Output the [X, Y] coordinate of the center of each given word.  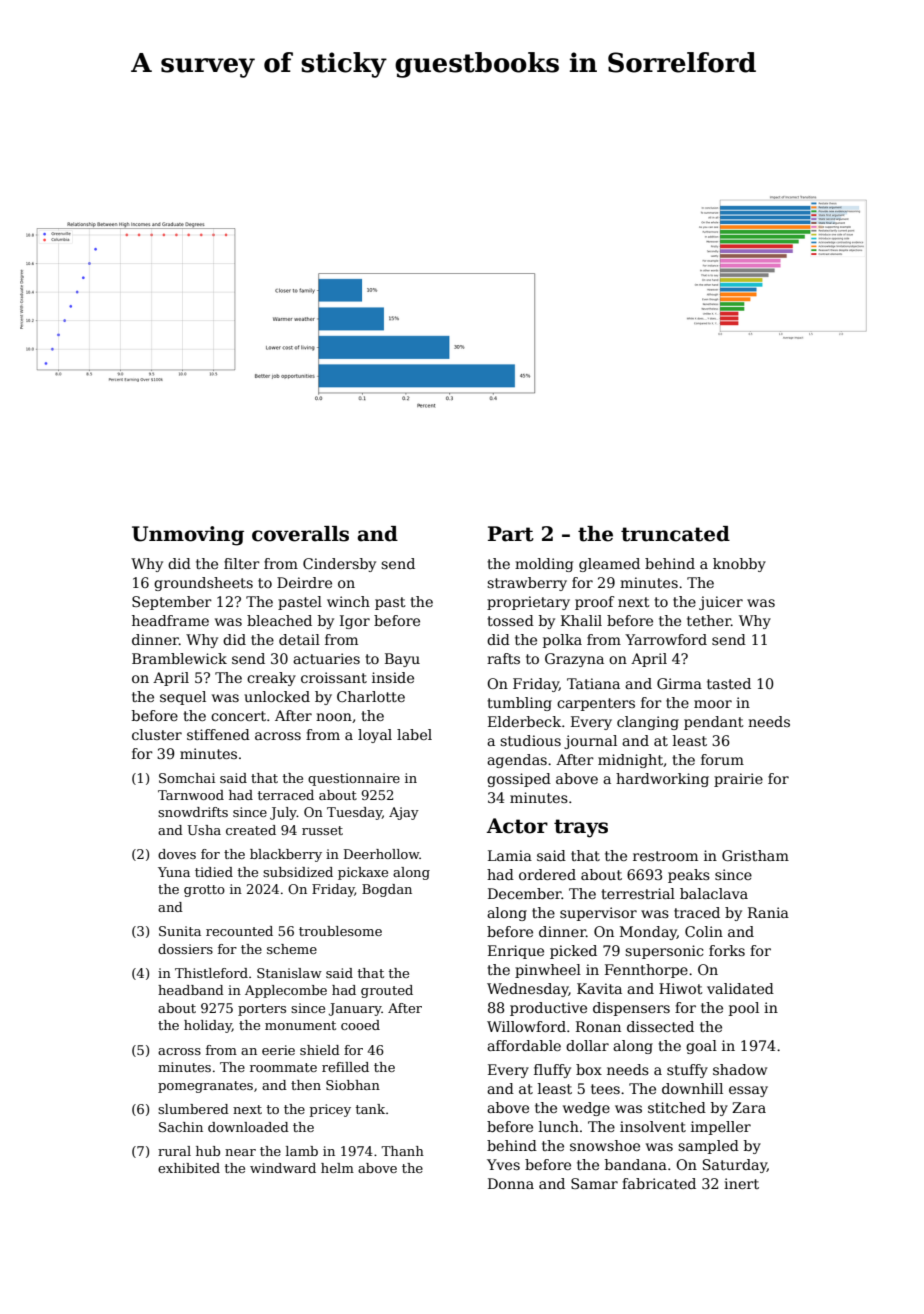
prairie [738, 780]
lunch [559, 1126]
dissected [660, 1026]
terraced [286, 795]
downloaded [248, 1127]
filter [242, 563]
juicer [721, 603]
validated [740, 988]
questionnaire [354, 779]
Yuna [174, 872]
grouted [387, 991]
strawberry [527, 584]
